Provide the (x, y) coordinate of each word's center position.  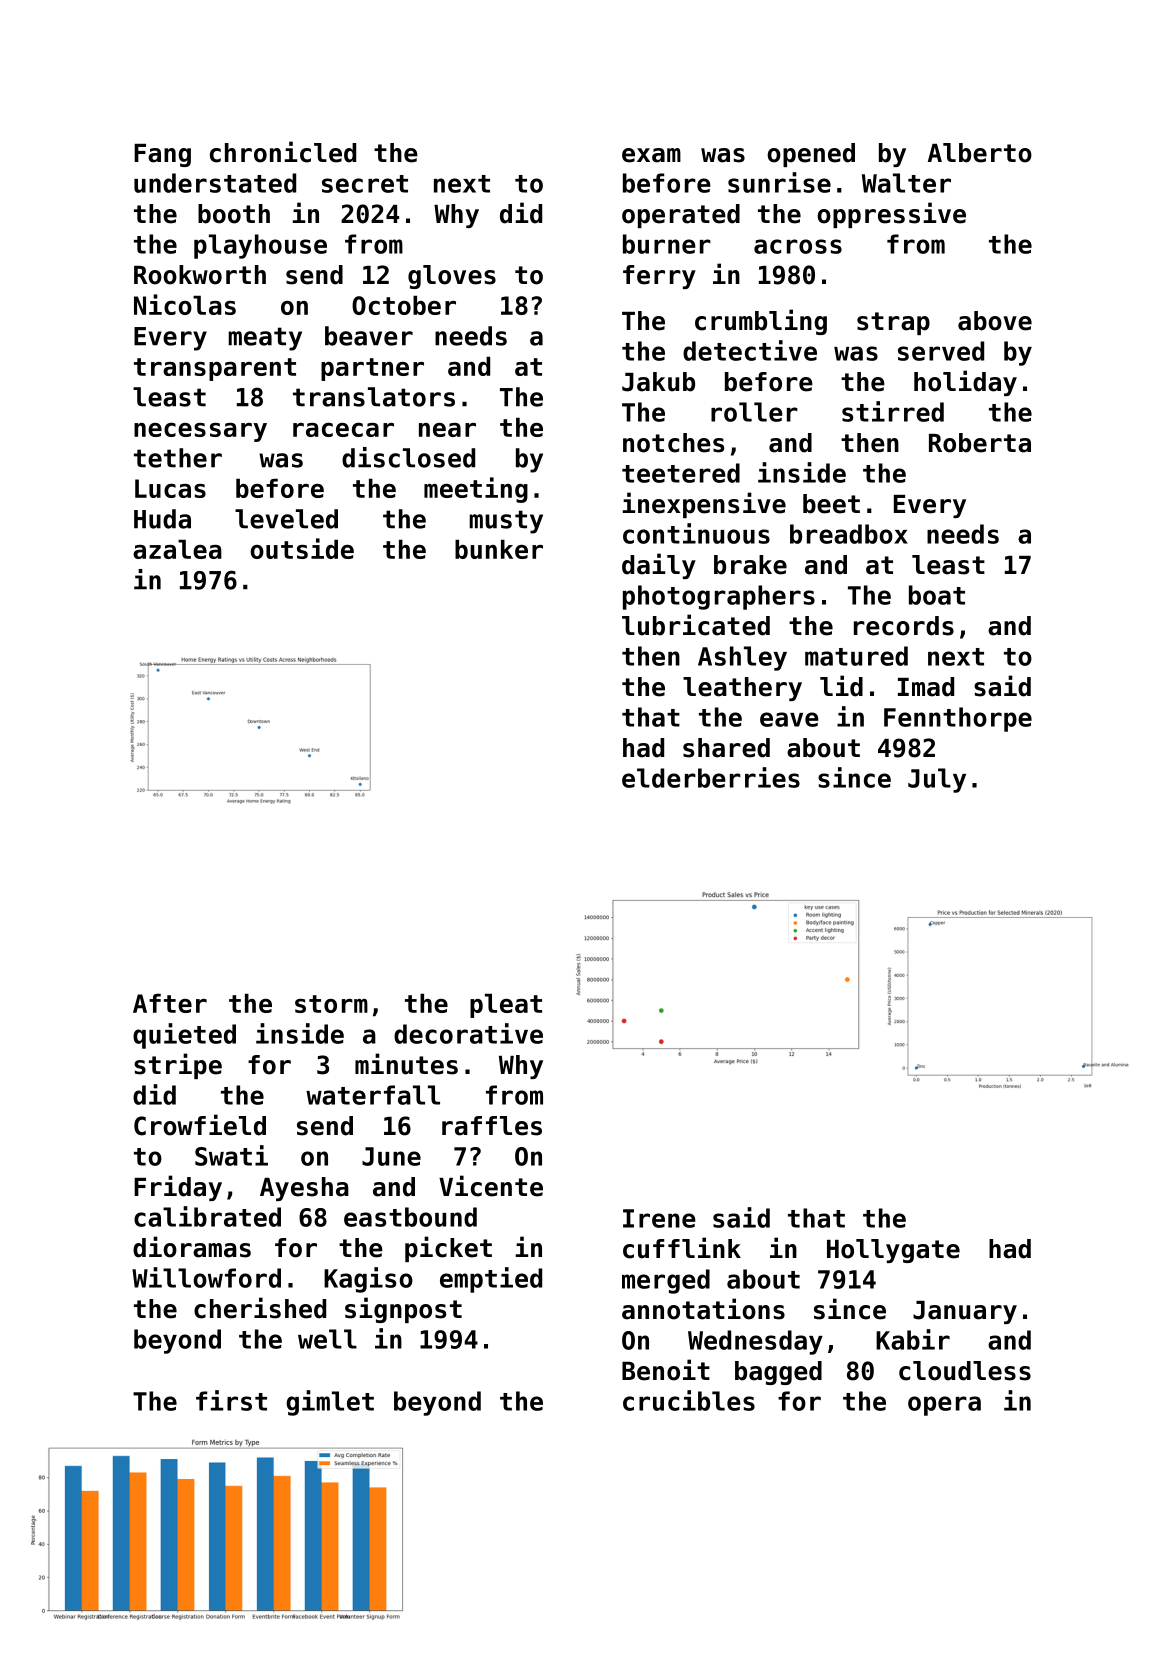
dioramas (192, 1247)
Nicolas (185, 304)
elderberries (711, 777)
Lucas (170, 488)
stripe (178, 1066)
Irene (659, 1218)
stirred (893, 411)
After (170, 1003)
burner (667, 244)
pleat (506, 1005)
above (995, 321)
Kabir (913, 1339)
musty (506, 522)
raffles (492, 1126)
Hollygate (893, 1251)
